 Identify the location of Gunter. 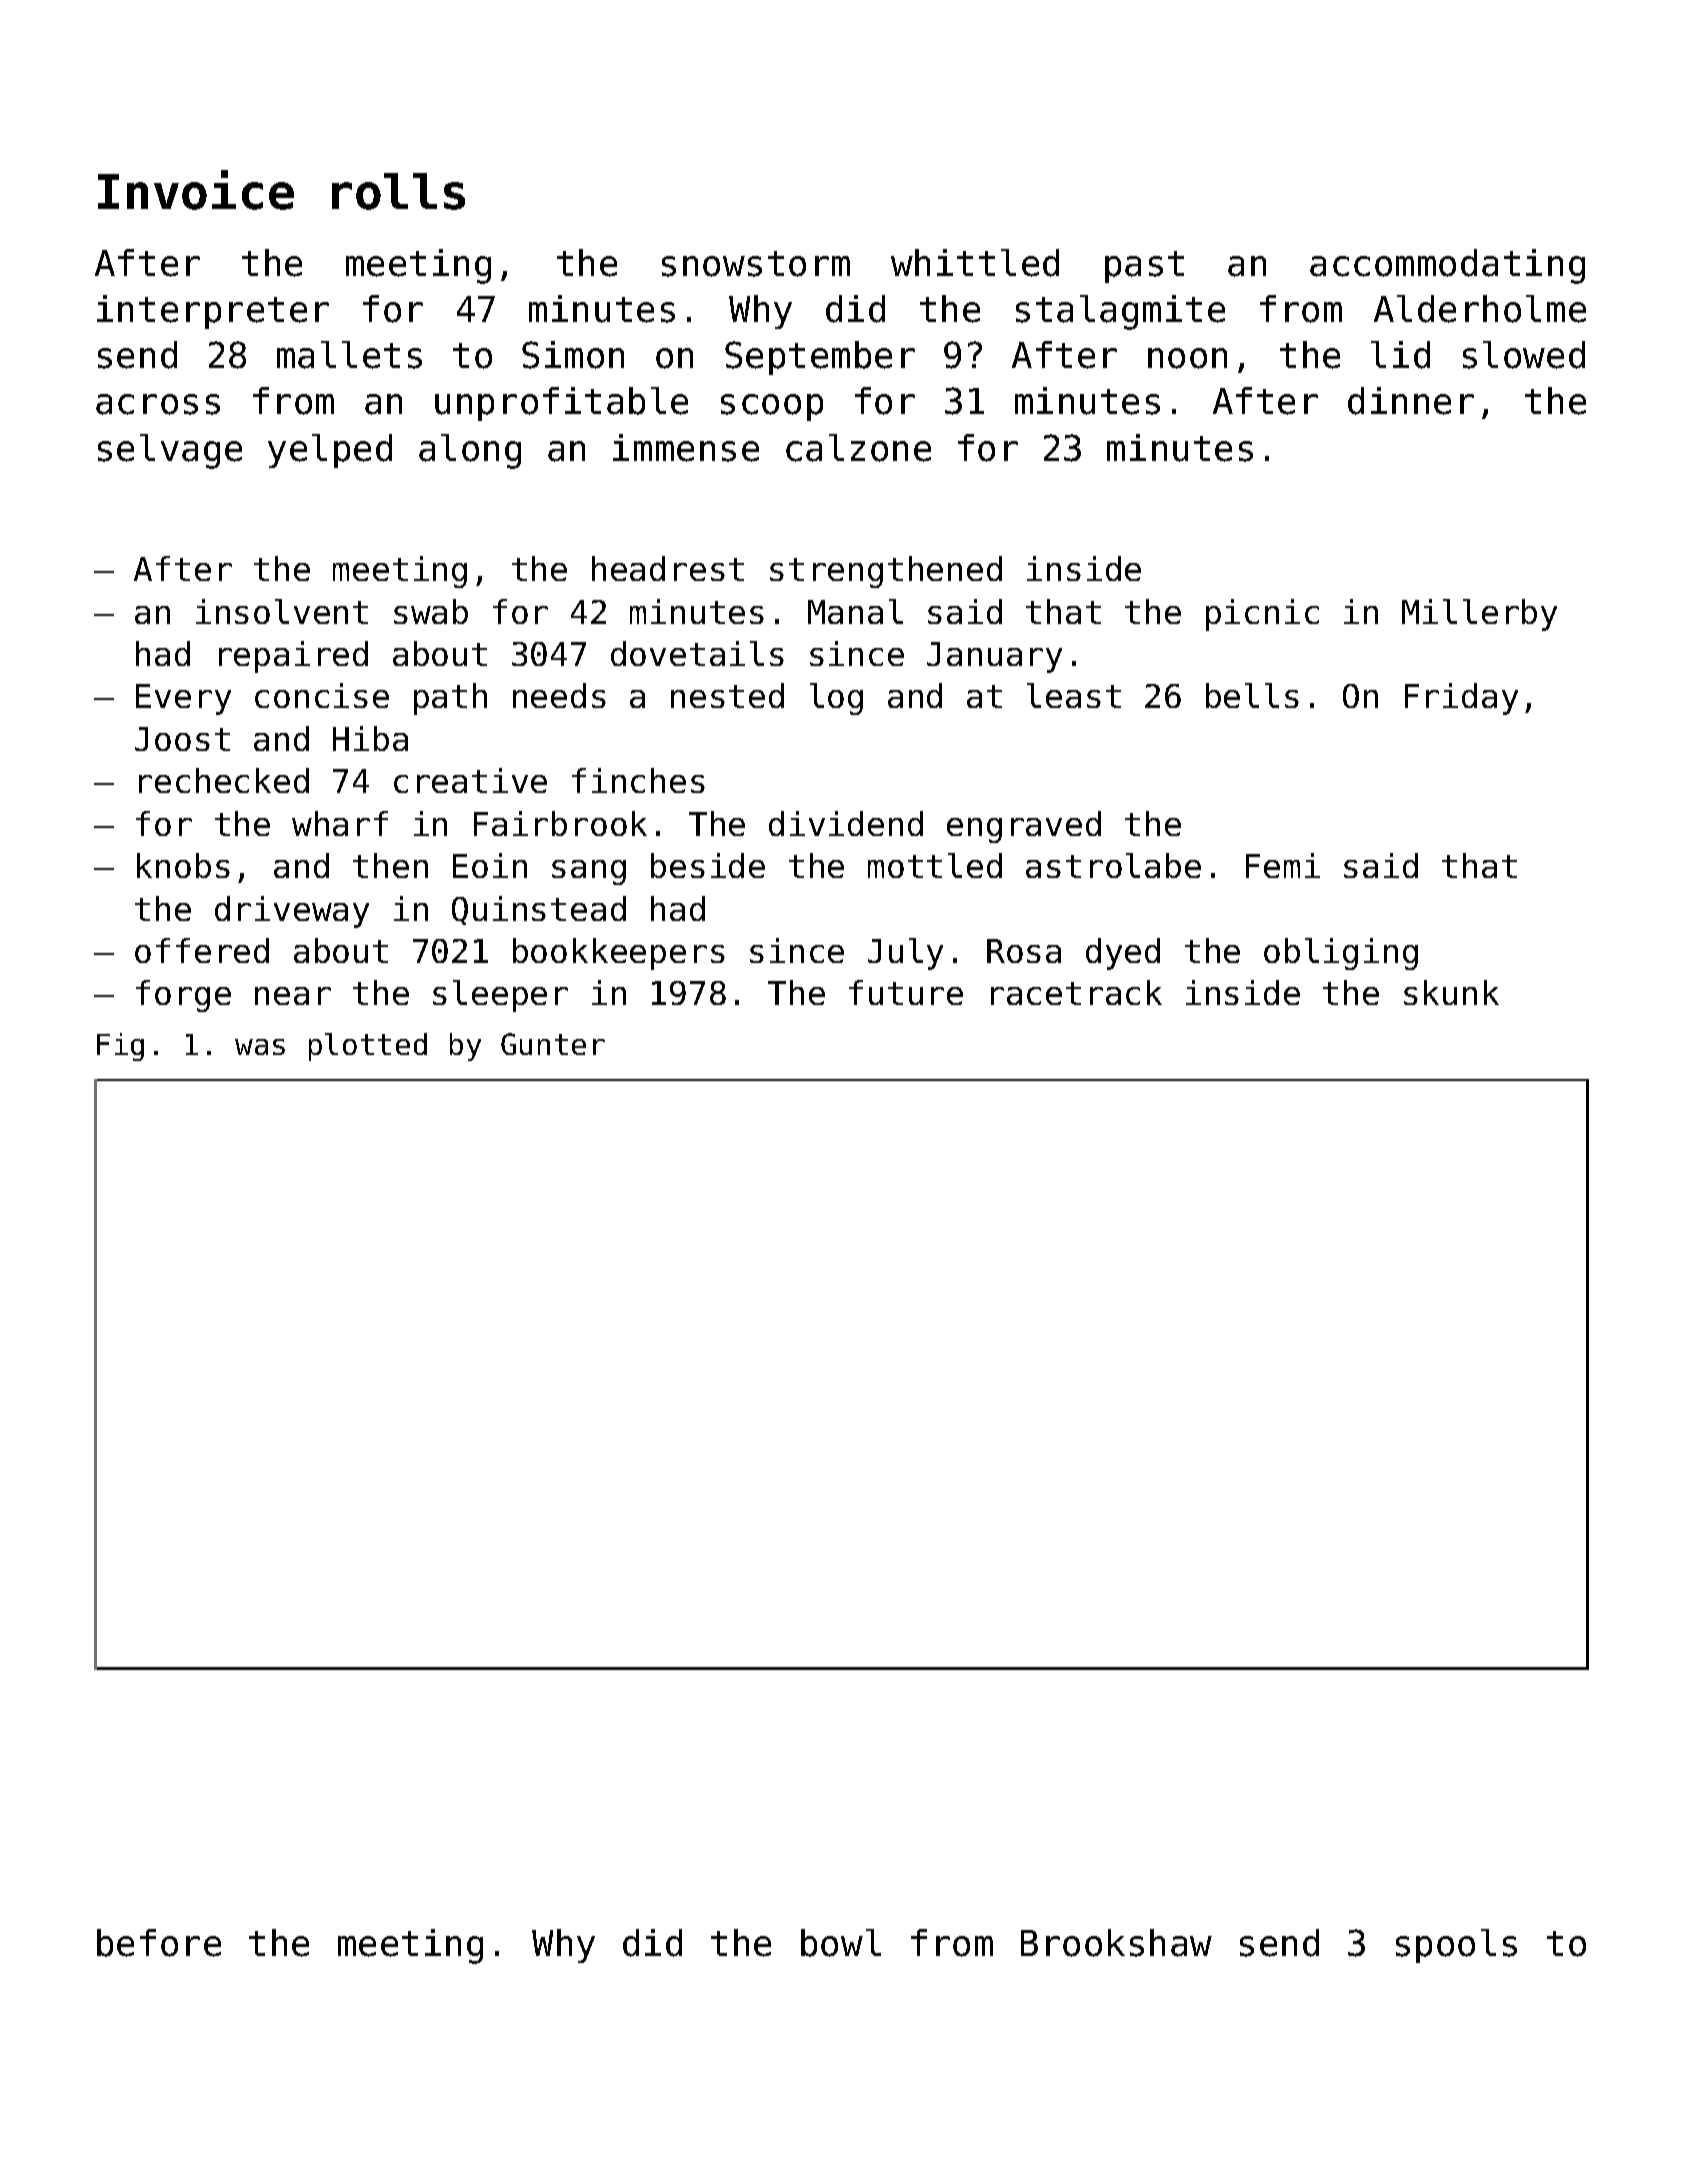
(553, 1044).
